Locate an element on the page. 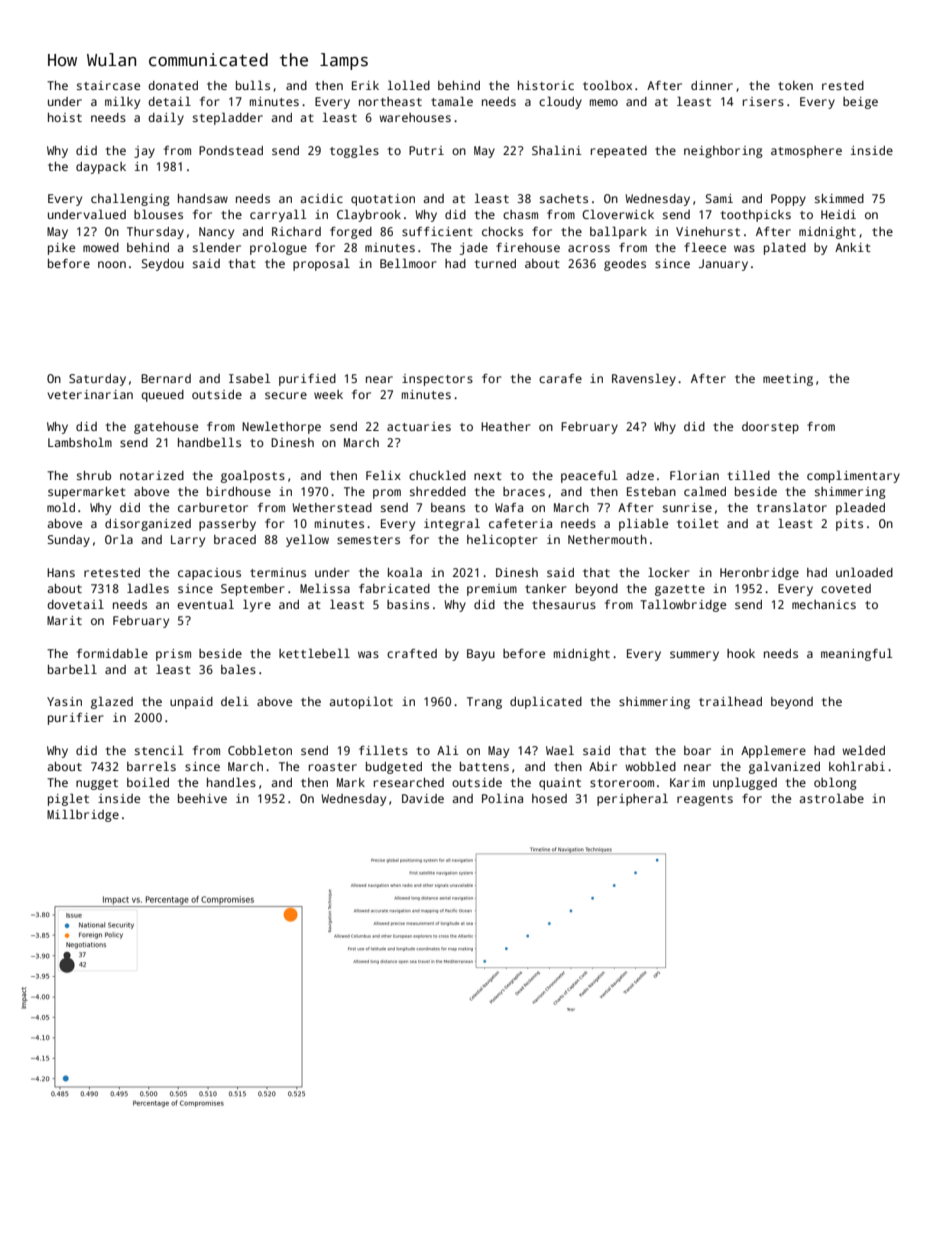  bulls is located at coordinates (253, 85).
